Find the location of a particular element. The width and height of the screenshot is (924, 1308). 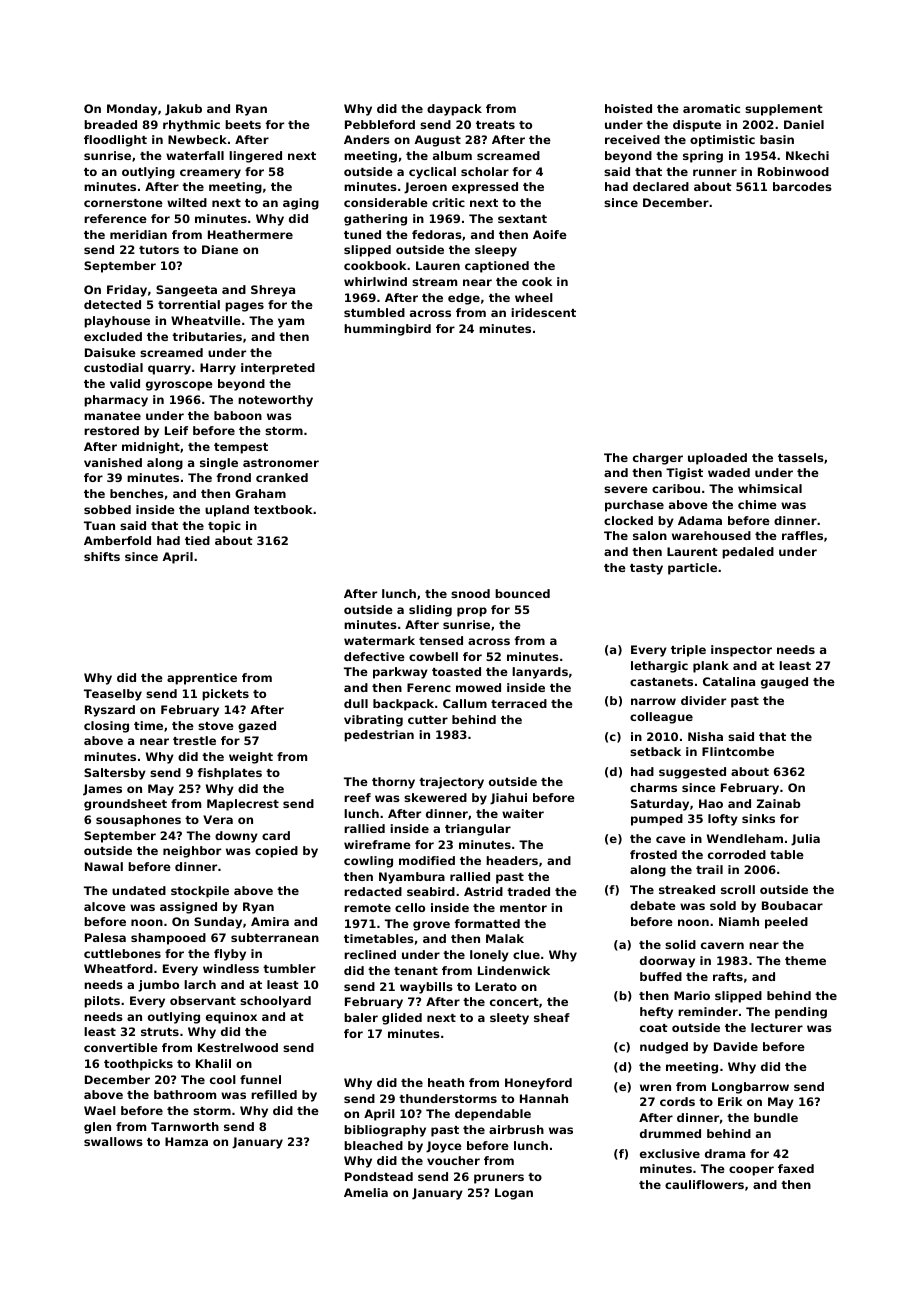

beets is located at coordinates (243, 124).
